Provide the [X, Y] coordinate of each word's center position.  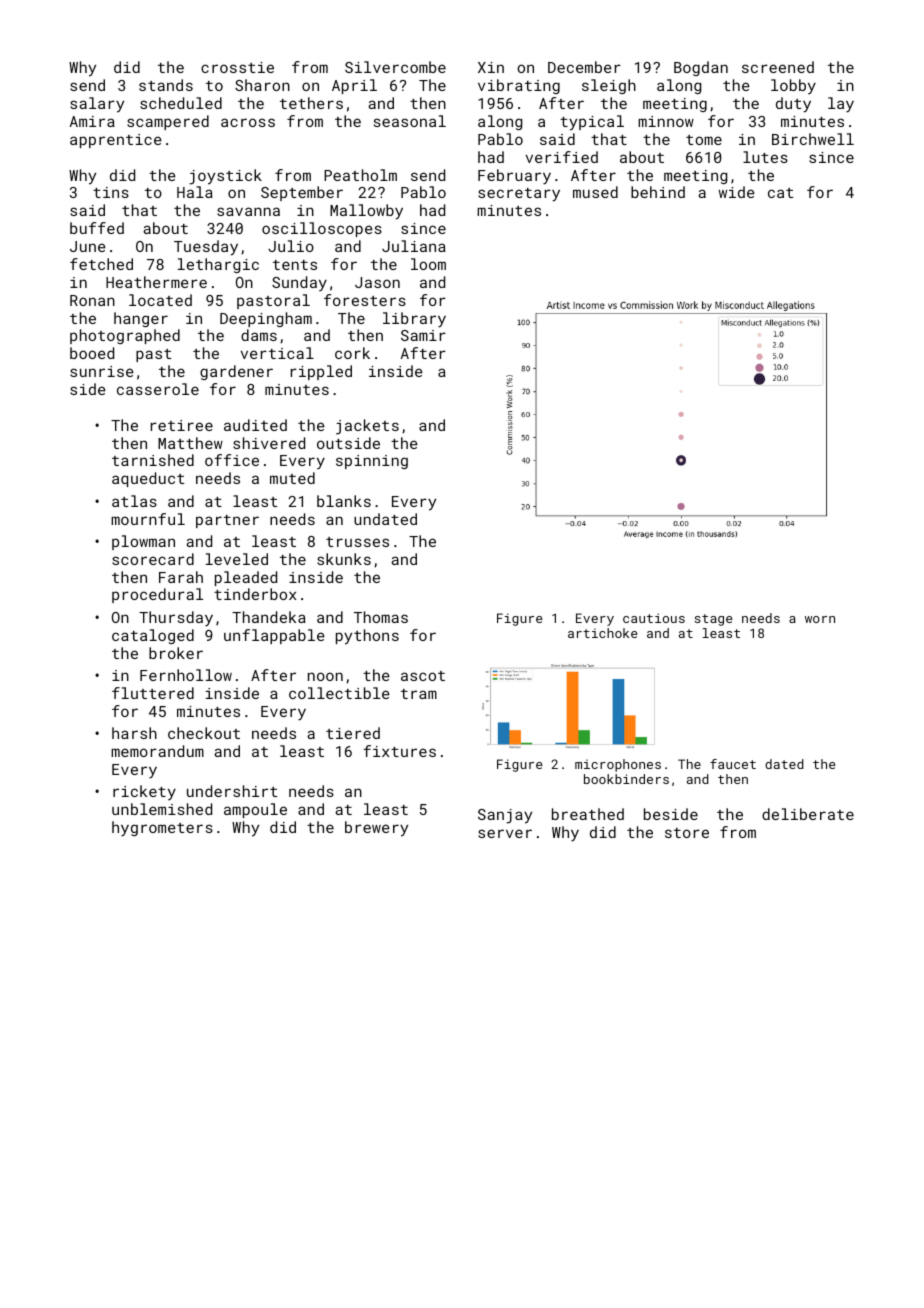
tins [111, 192]
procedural [157, 595]
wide [737, 192]
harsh [134, 733]
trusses [357, 542]
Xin [491, 67]
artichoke [602, 633]
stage [713, 620]
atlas [134, 501]
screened [778, 67]
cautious [654, 618]
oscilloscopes [322, 229]
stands [166, 85]
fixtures [399, 751]
